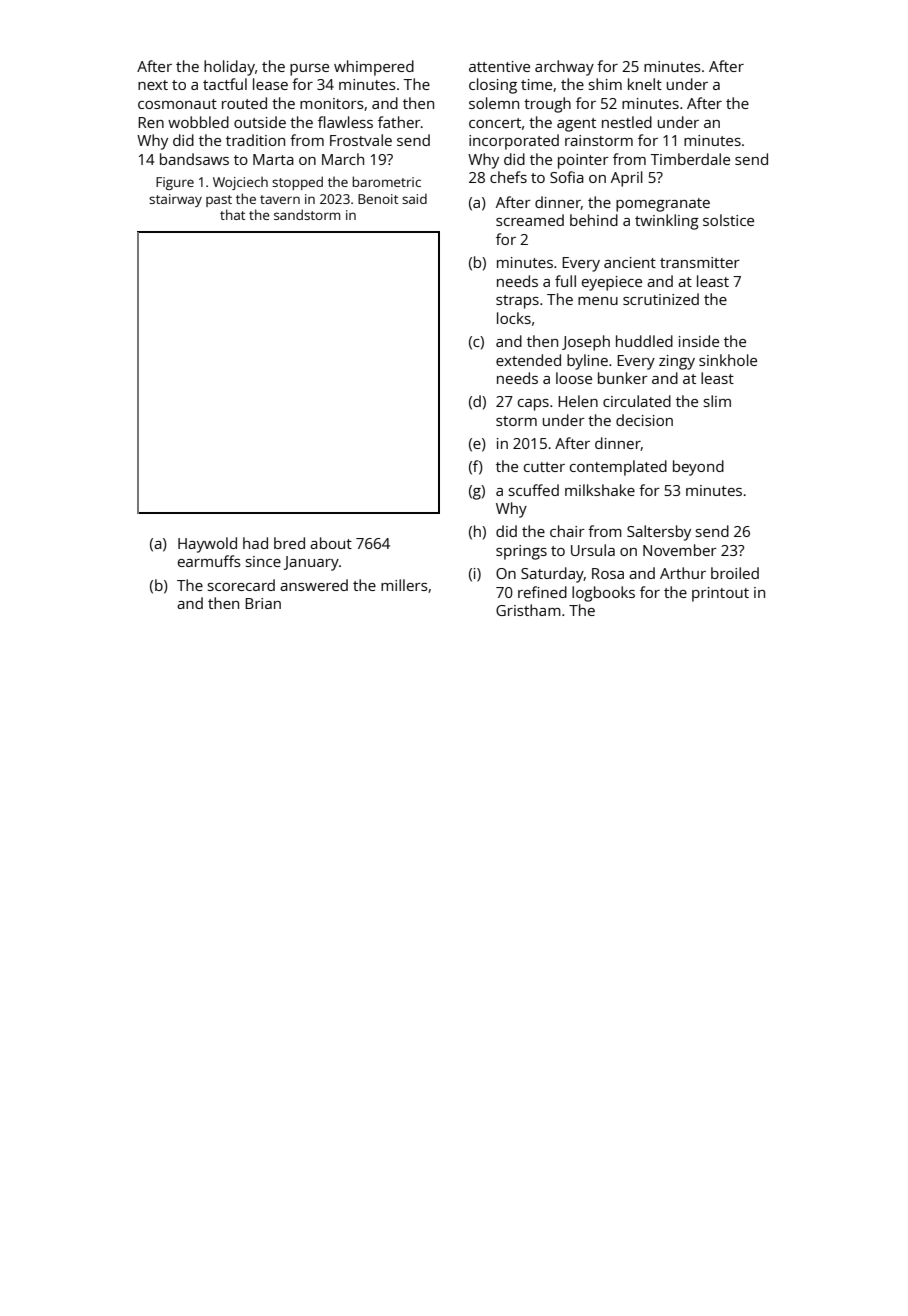 The image size is (908, 1316). I want to click on that, so click(232, 214).
